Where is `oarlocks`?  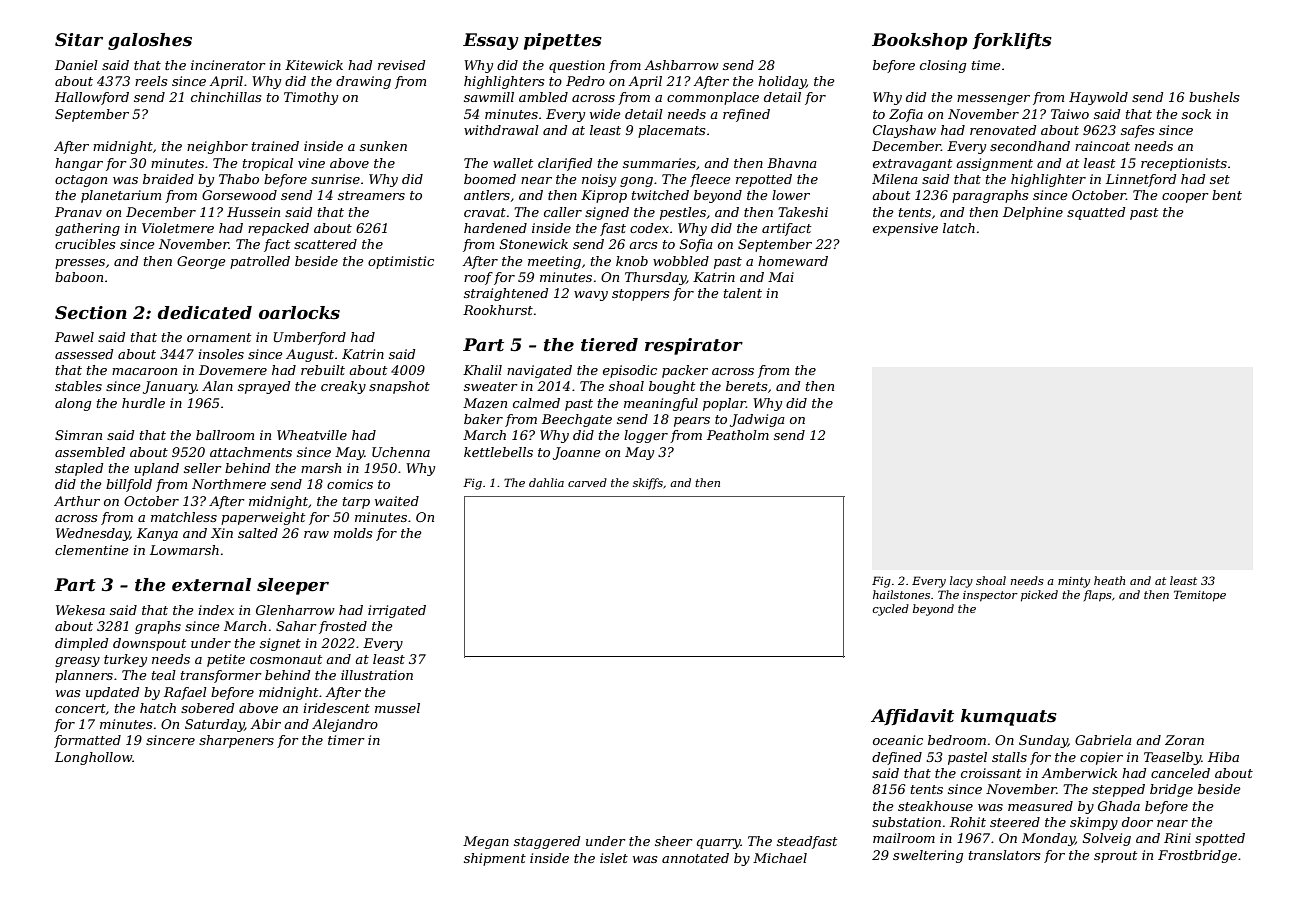 oarlocks is located at coordinates (299, 313).
